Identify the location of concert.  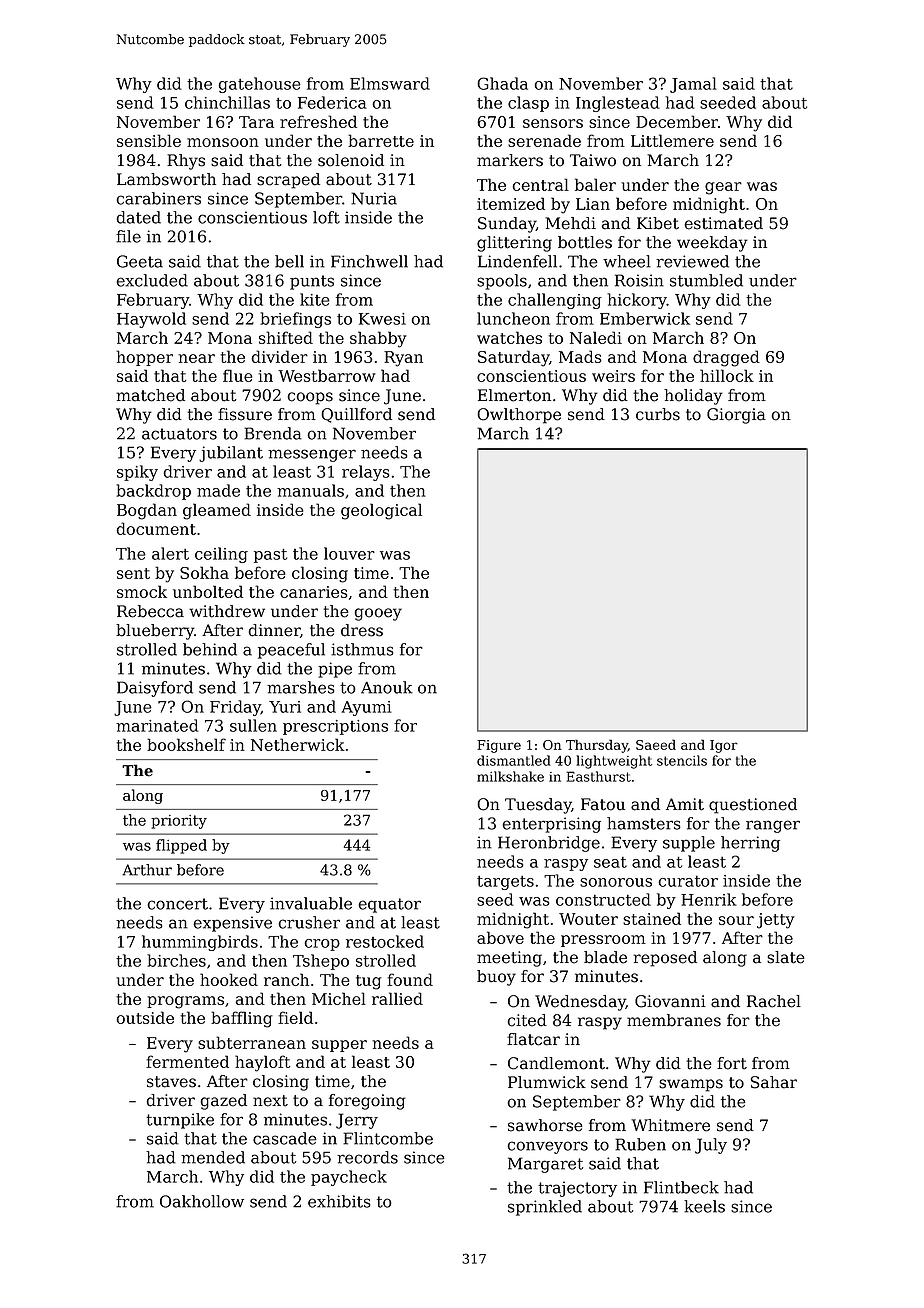
(177, 904).
